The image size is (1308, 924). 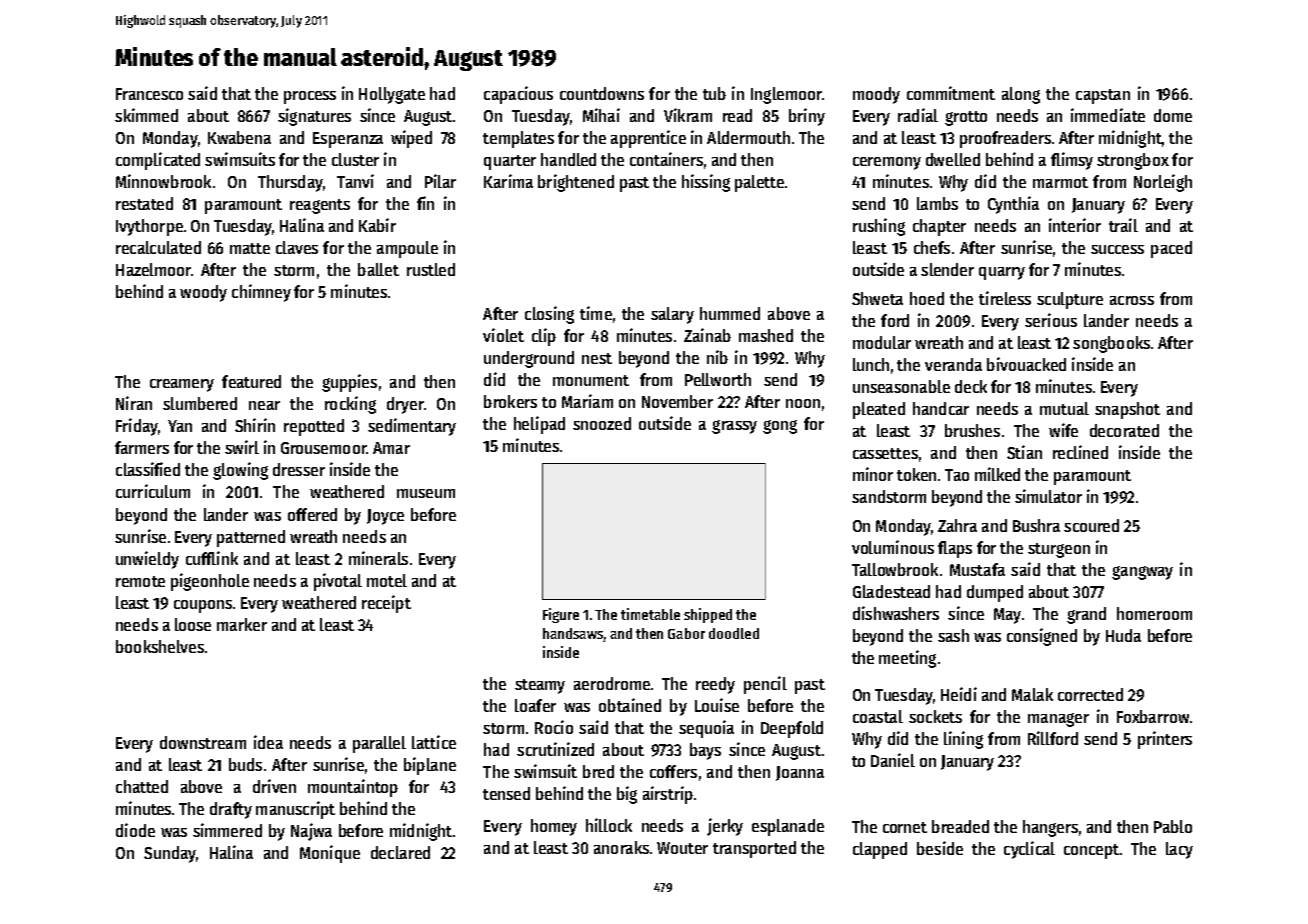 What do you see at coordinates (391, 448) in the screenshot?
I see `Amar` at bounding box center [391, 448].
